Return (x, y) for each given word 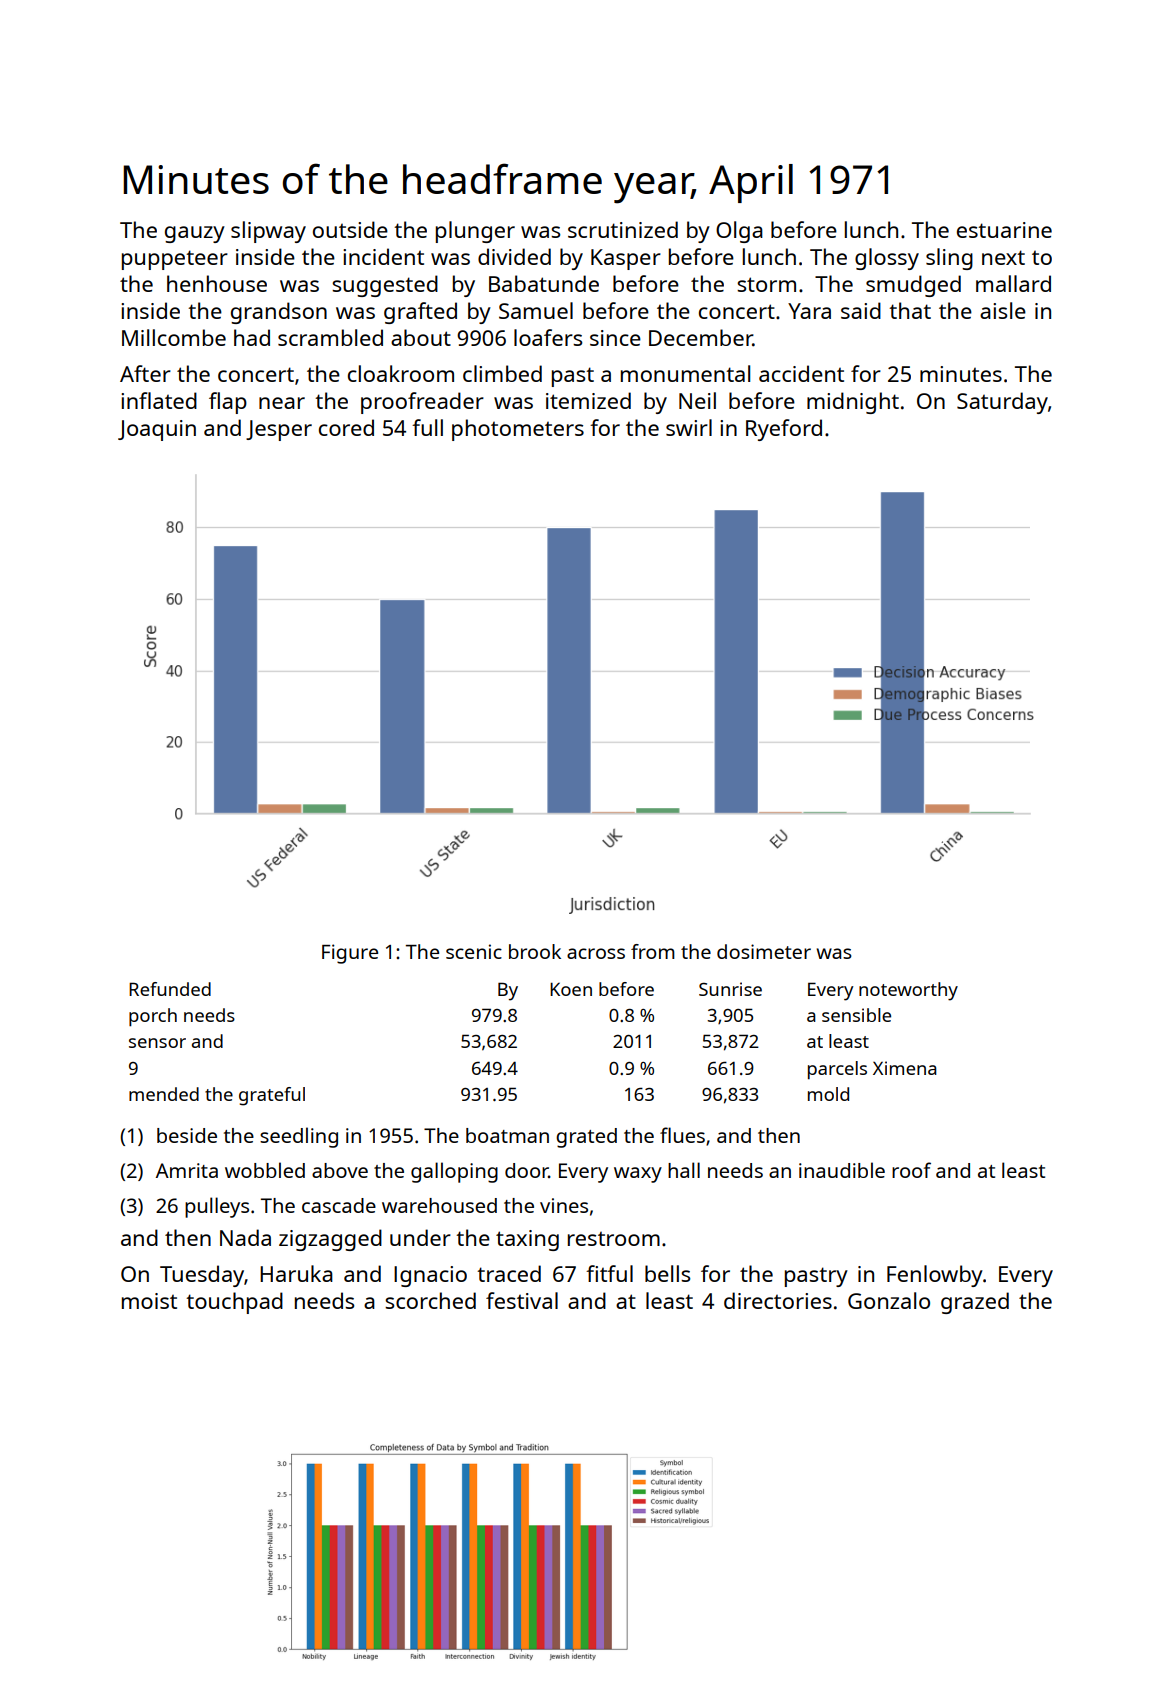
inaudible (842, 1170)
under (420, 1237)
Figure (350, 954)
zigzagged (330, 1240)
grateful (272, 1096)
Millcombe (174, 337)
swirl (689, 427)
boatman (507, 1135)
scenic (474, 951)
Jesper (279, 430)
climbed (502, 373)
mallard (1013, 283)
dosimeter (764, 951)
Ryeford (784, 430)
